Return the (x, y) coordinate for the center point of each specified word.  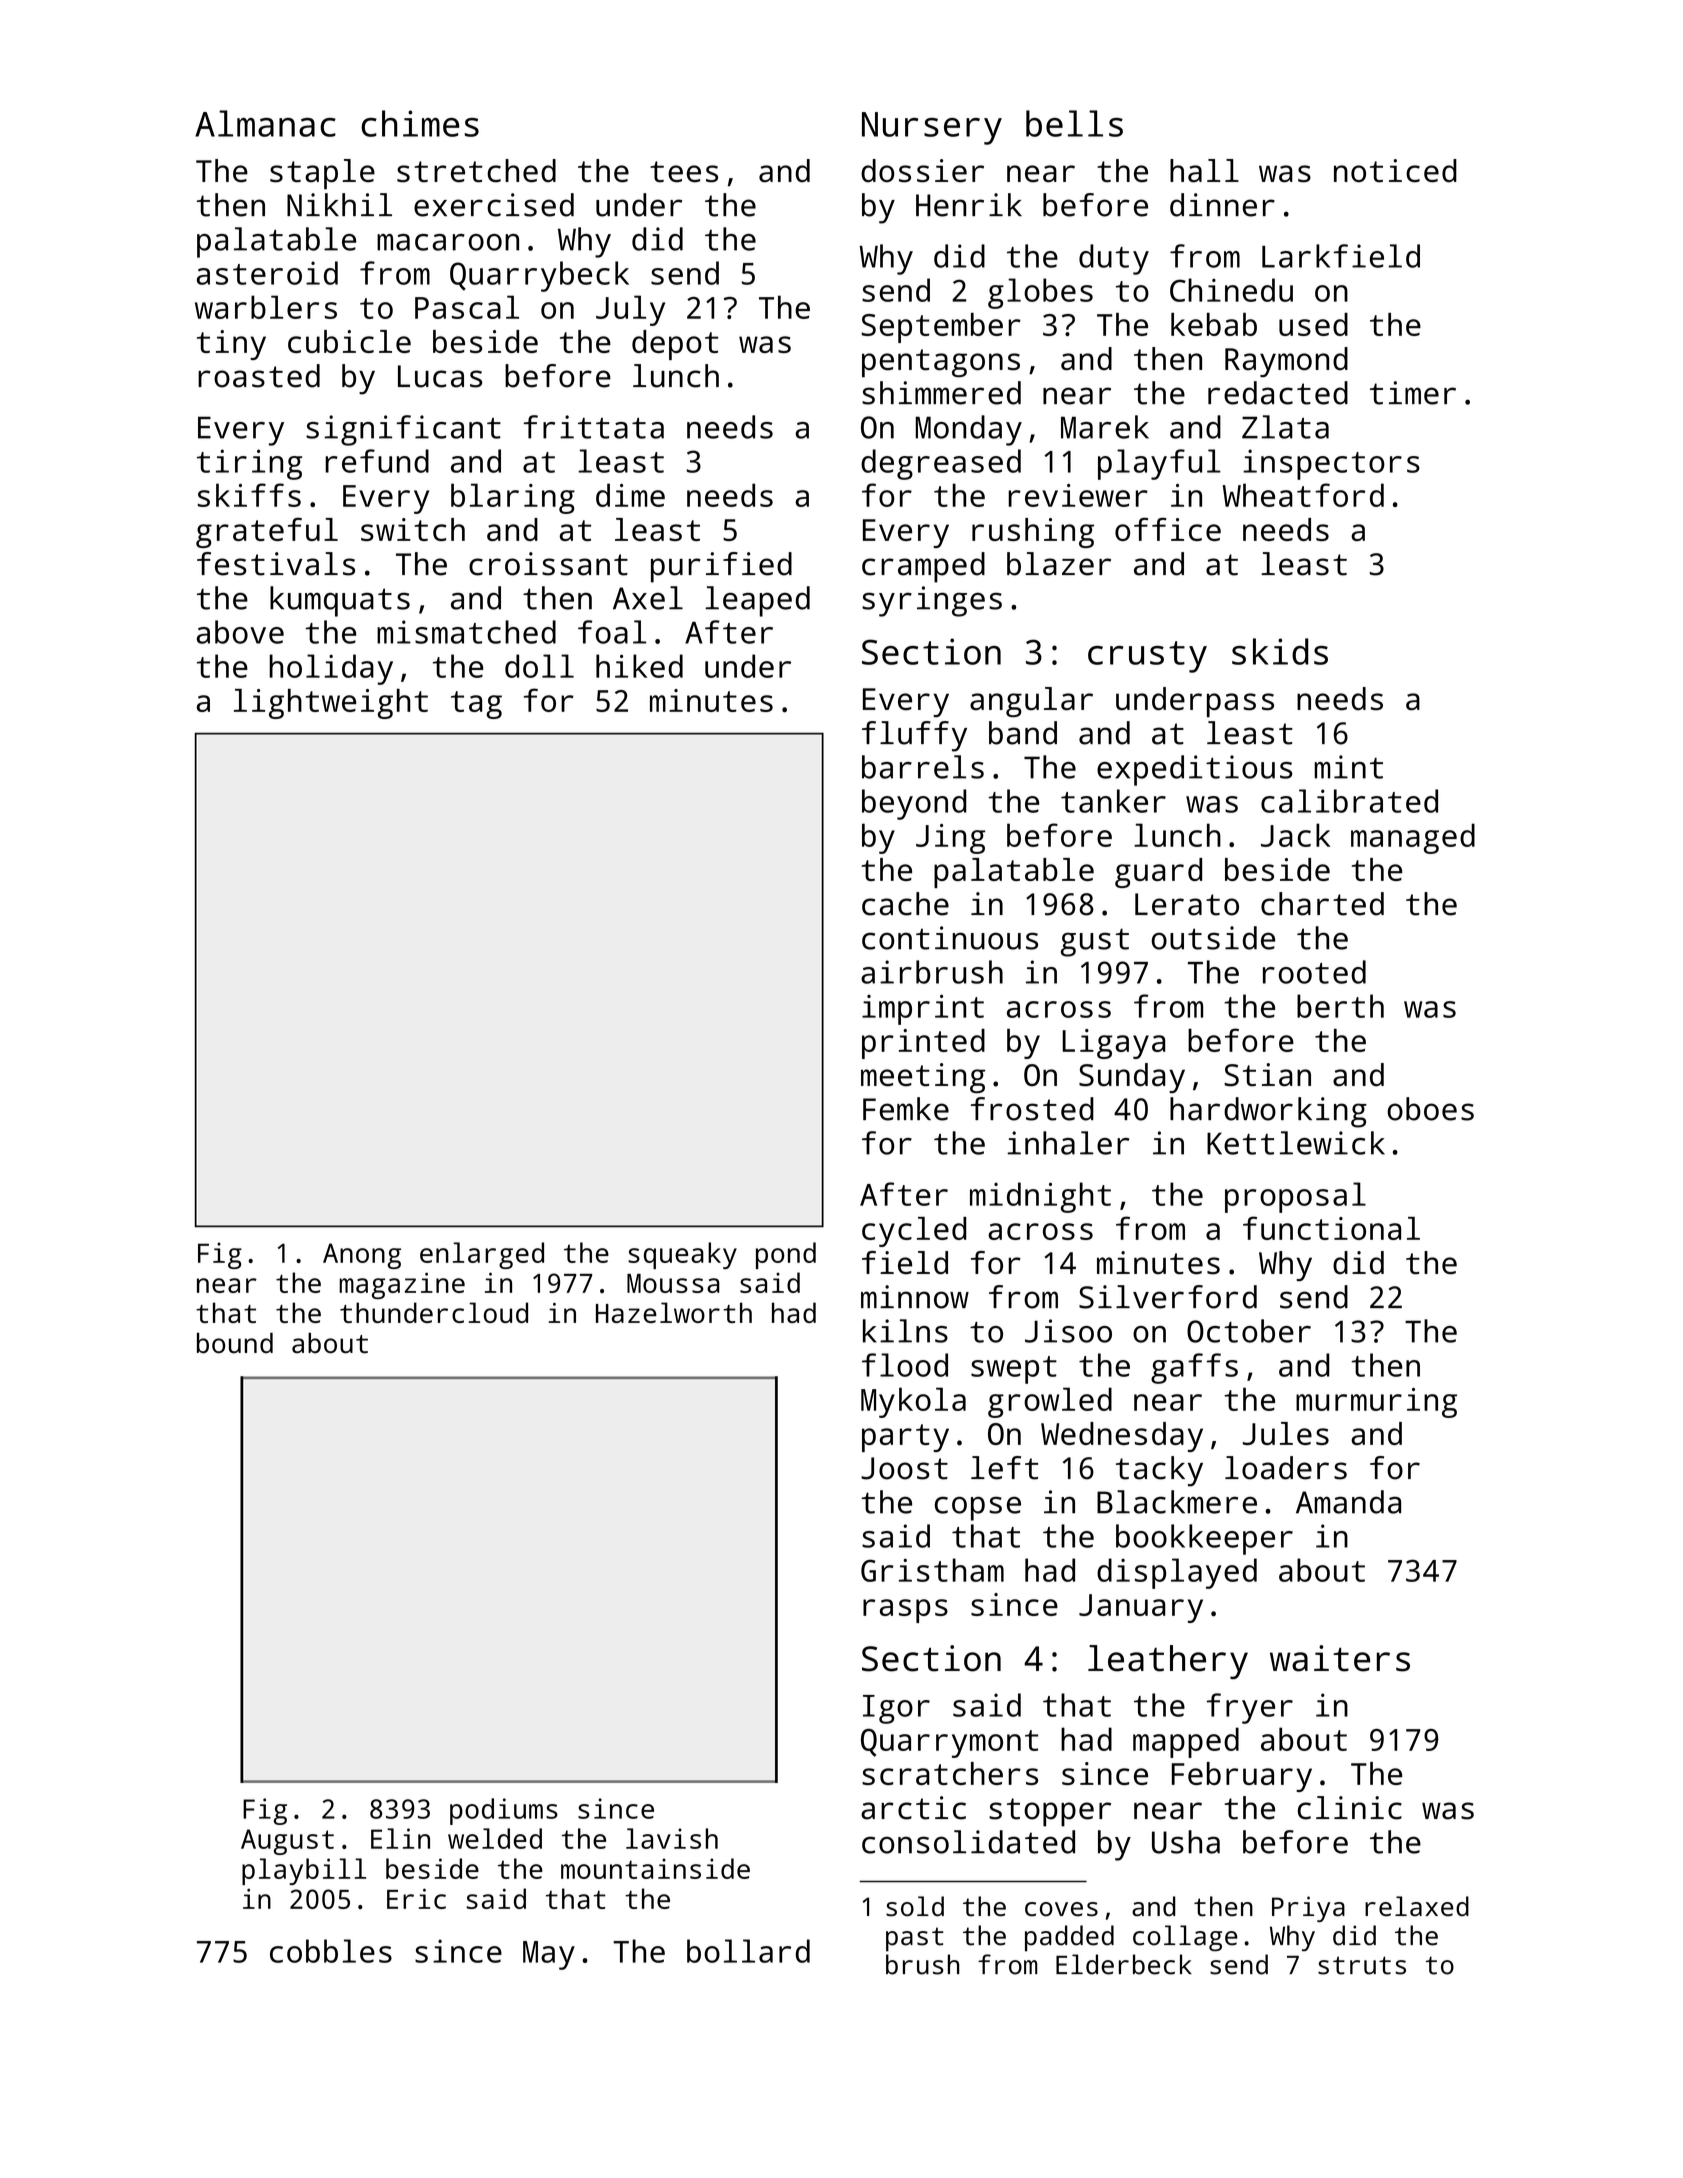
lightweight (331, 704)
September (941, 328)
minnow (915, 1297)
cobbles (331, 1951)
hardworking (1268, 1112)
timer (1413, 393)
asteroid (267, 273)
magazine (402, 1285)
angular (1031, 702)
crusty (1147, 657)
